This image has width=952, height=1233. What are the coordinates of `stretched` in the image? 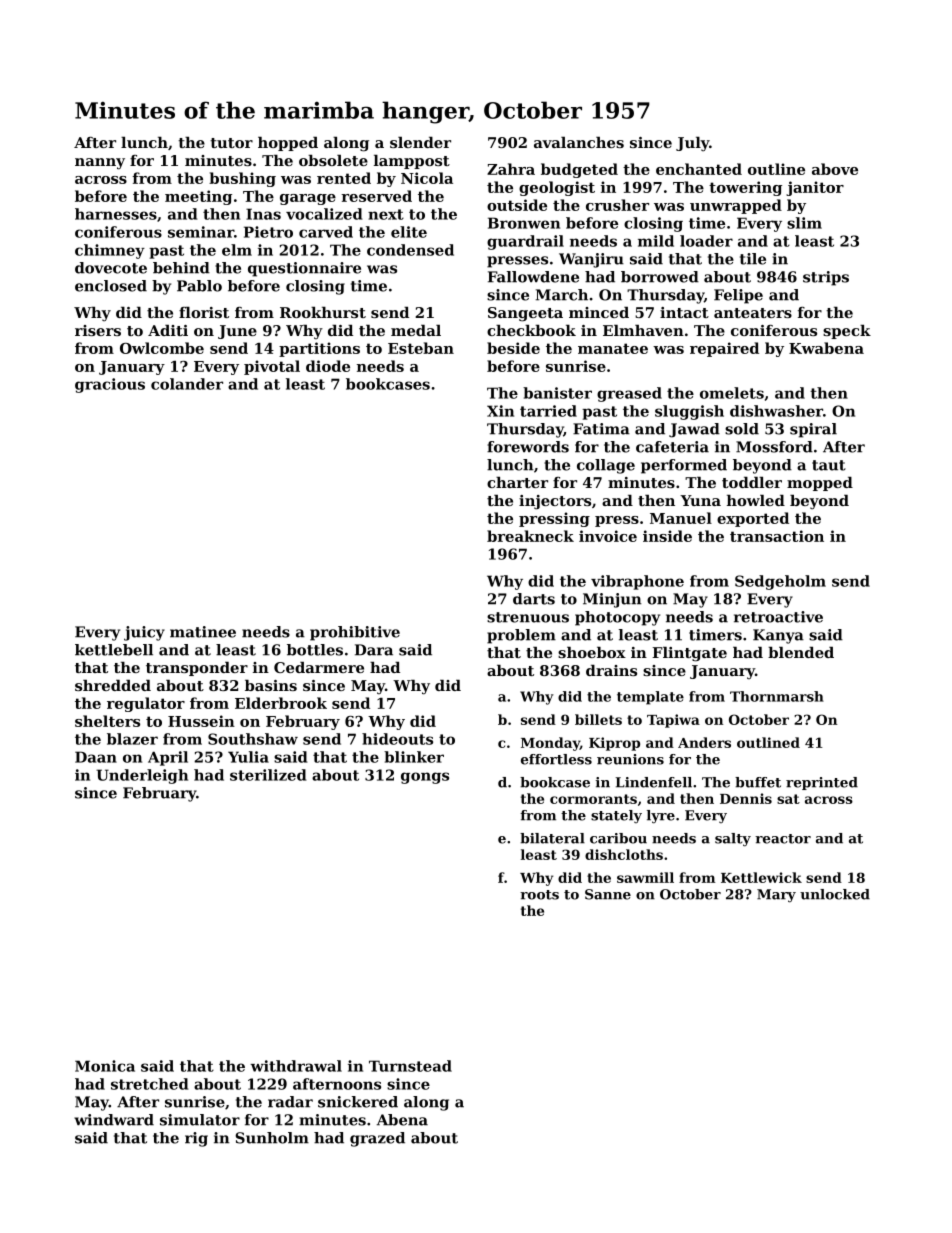 It's located at (149, 1084).
